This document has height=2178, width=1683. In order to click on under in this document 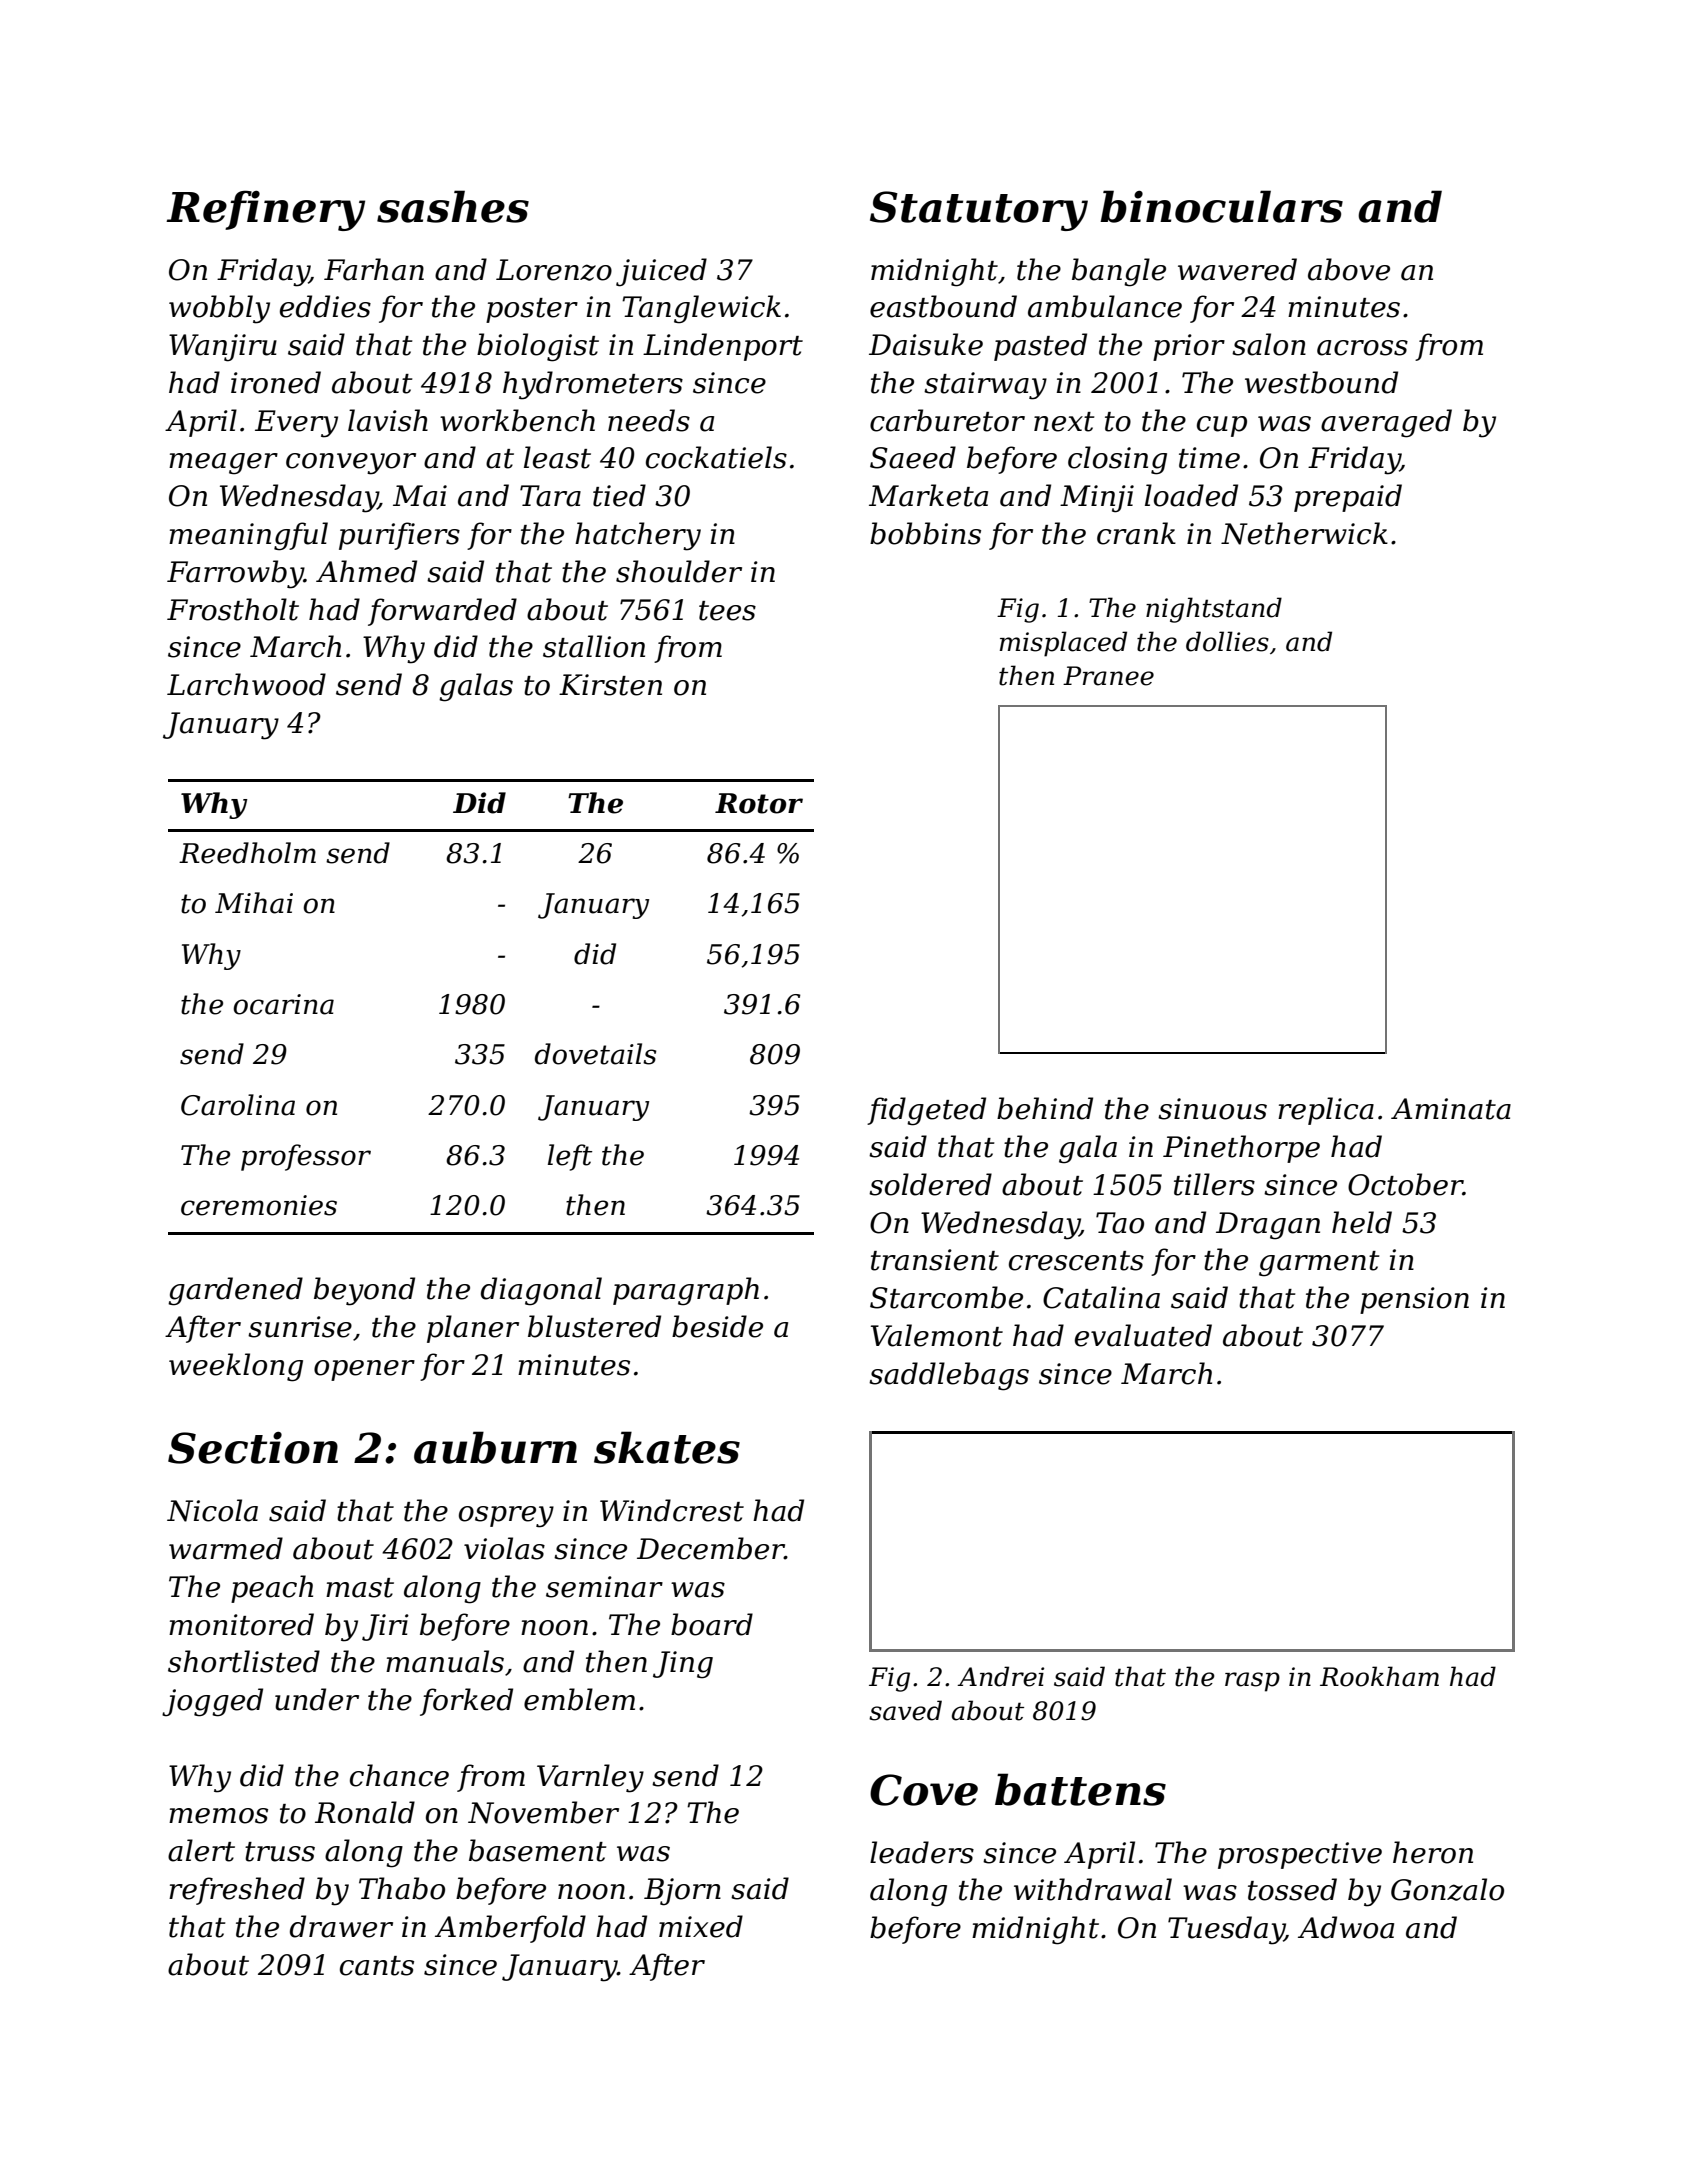, I will do `click(317, 1699)`.
